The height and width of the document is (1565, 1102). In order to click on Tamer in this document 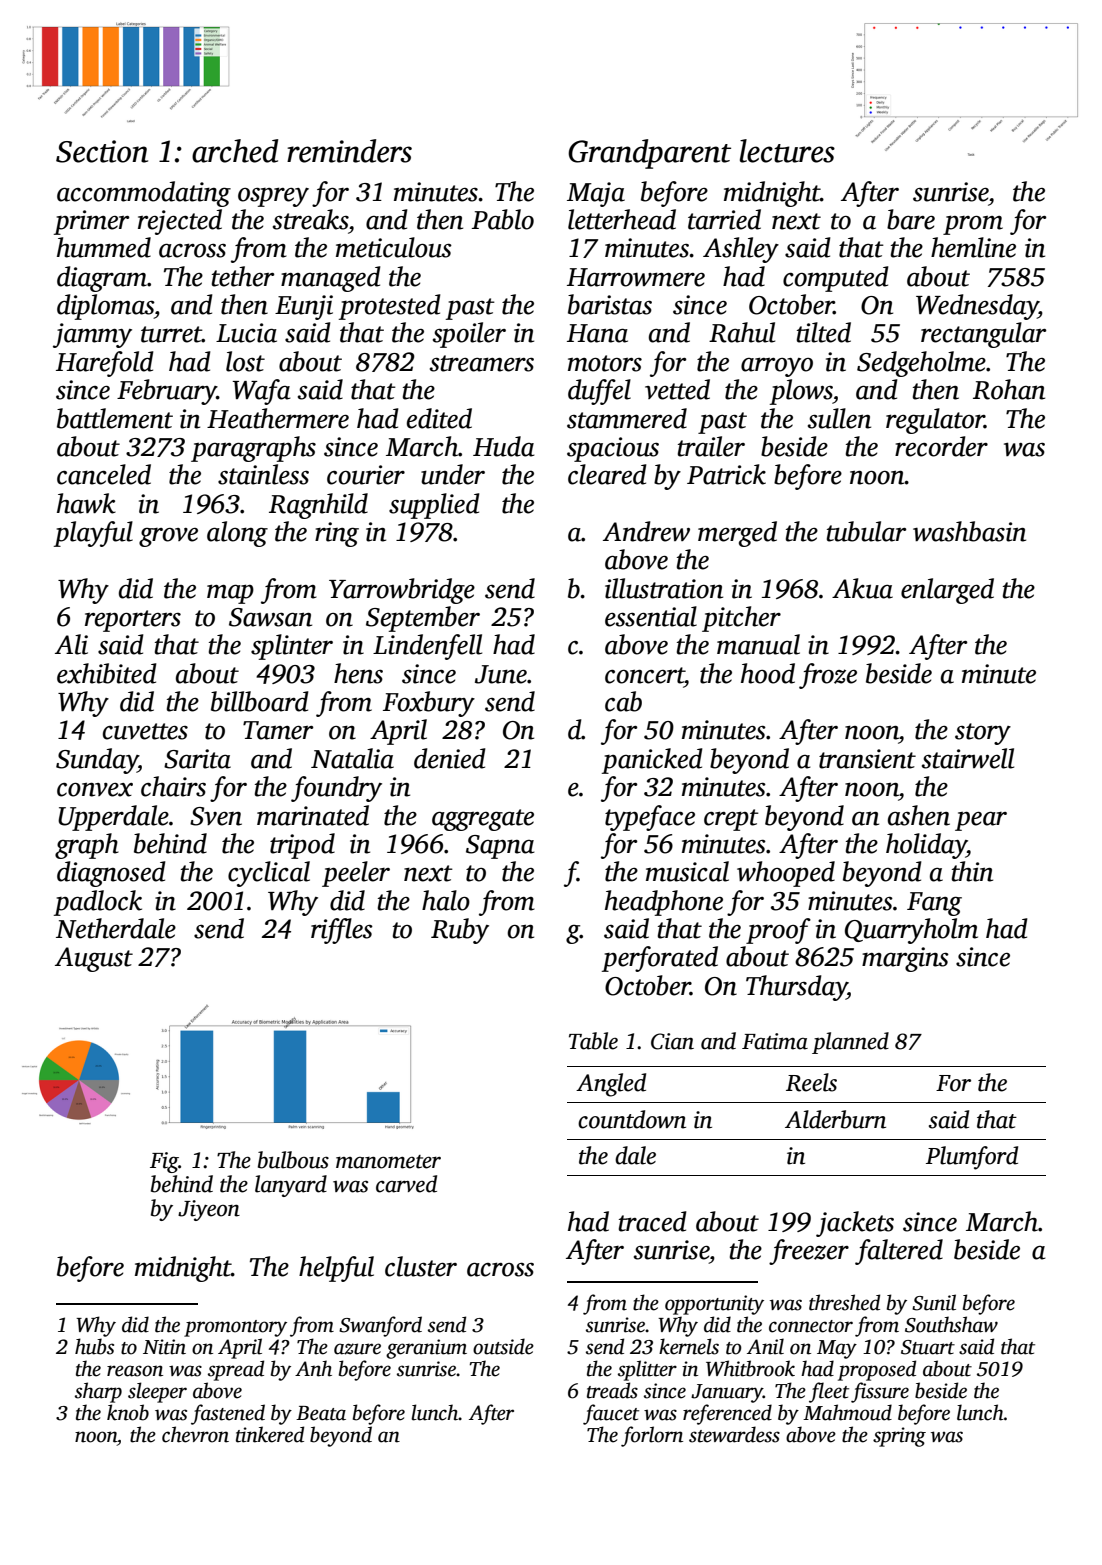, I will do `click(278, 730)`.
